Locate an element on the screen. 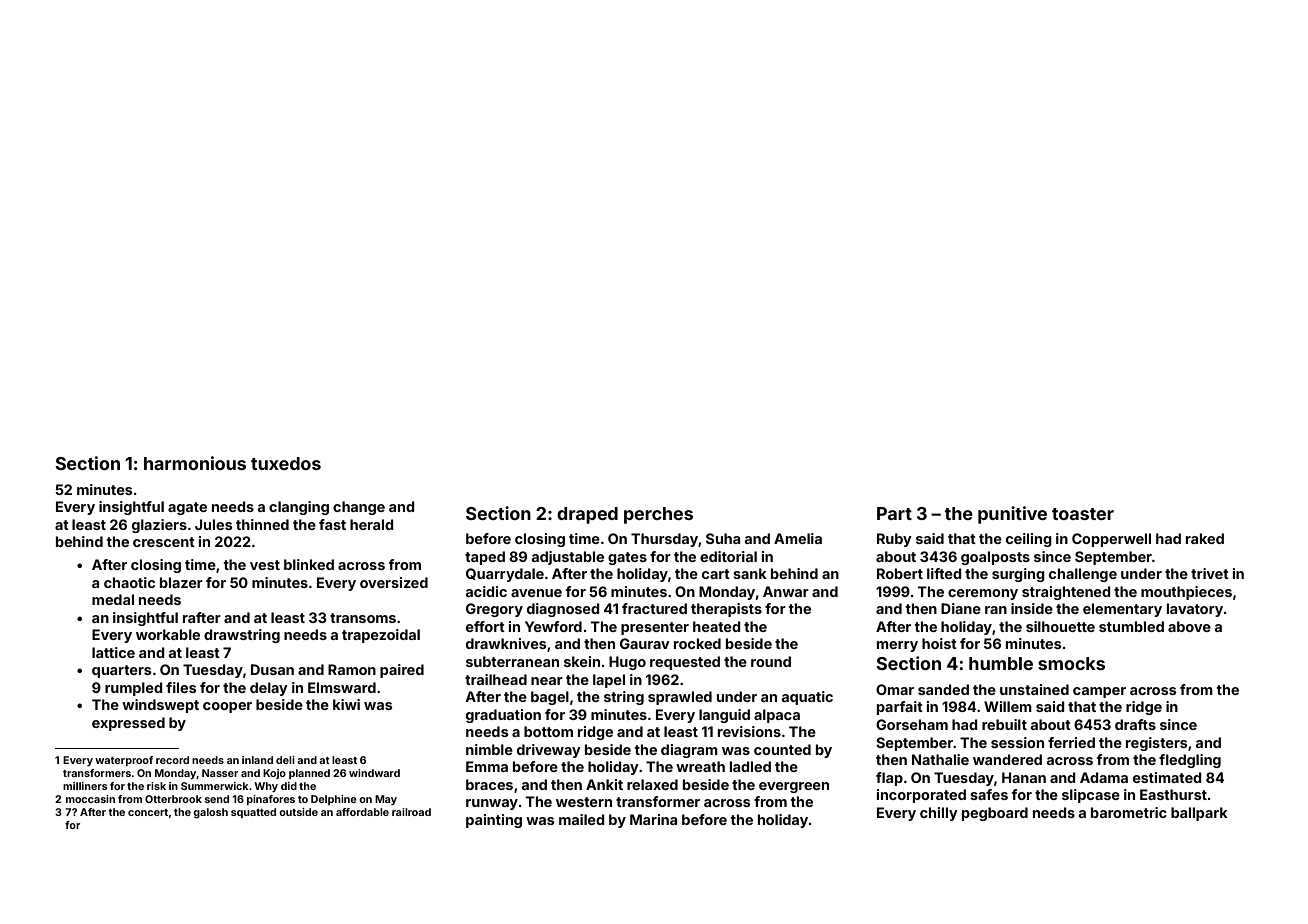  wandered is located at coordinates (1007, 759).
